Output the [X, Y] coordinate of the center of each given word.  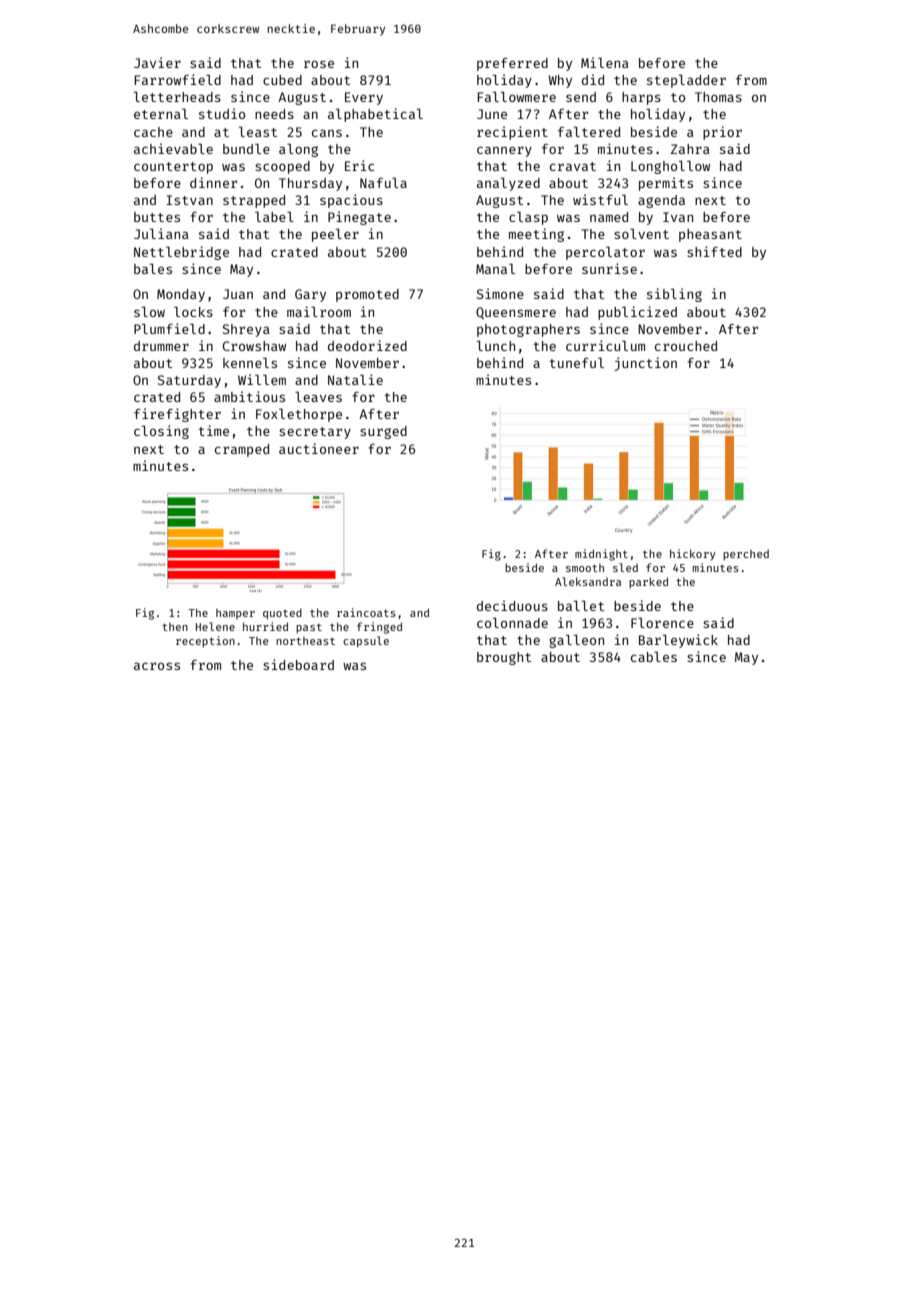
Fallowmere [517, 96]
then [175, 627]
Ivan [678, 217]
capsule [366, 642]
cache [153, 132]
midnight [601, 555]
